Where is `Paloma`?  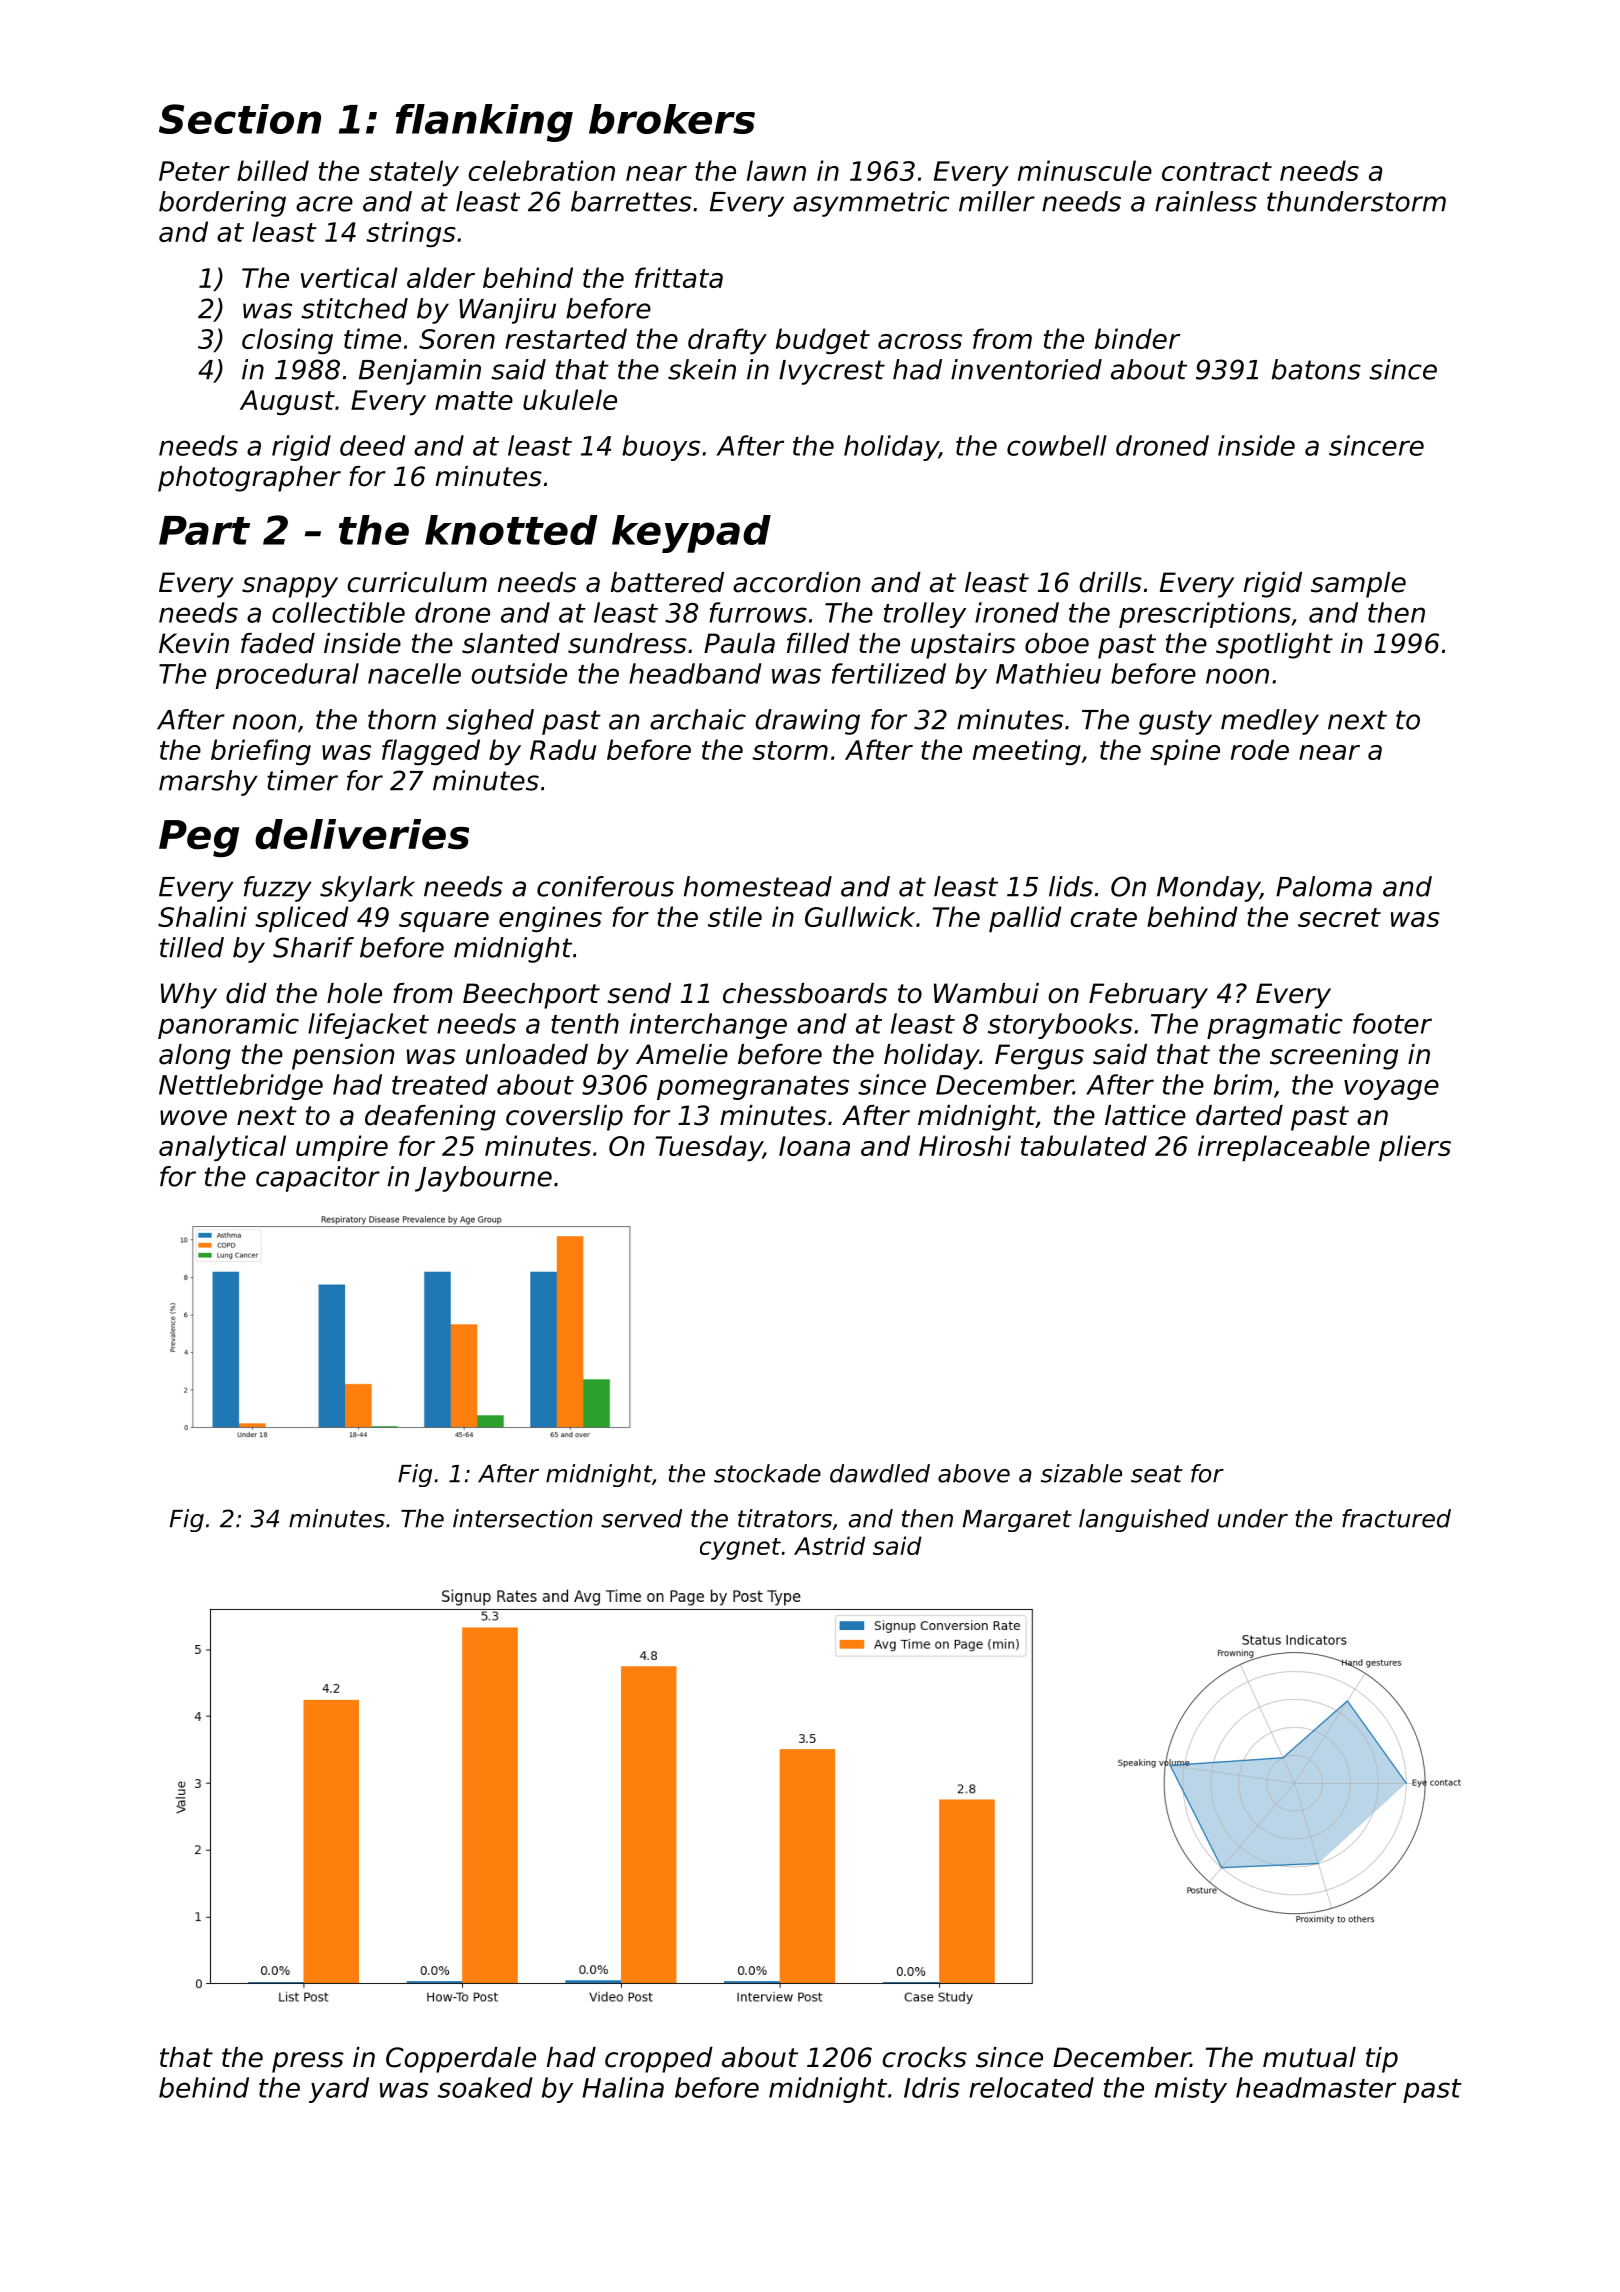
Paloma is located at coordinates (1324, 886).
